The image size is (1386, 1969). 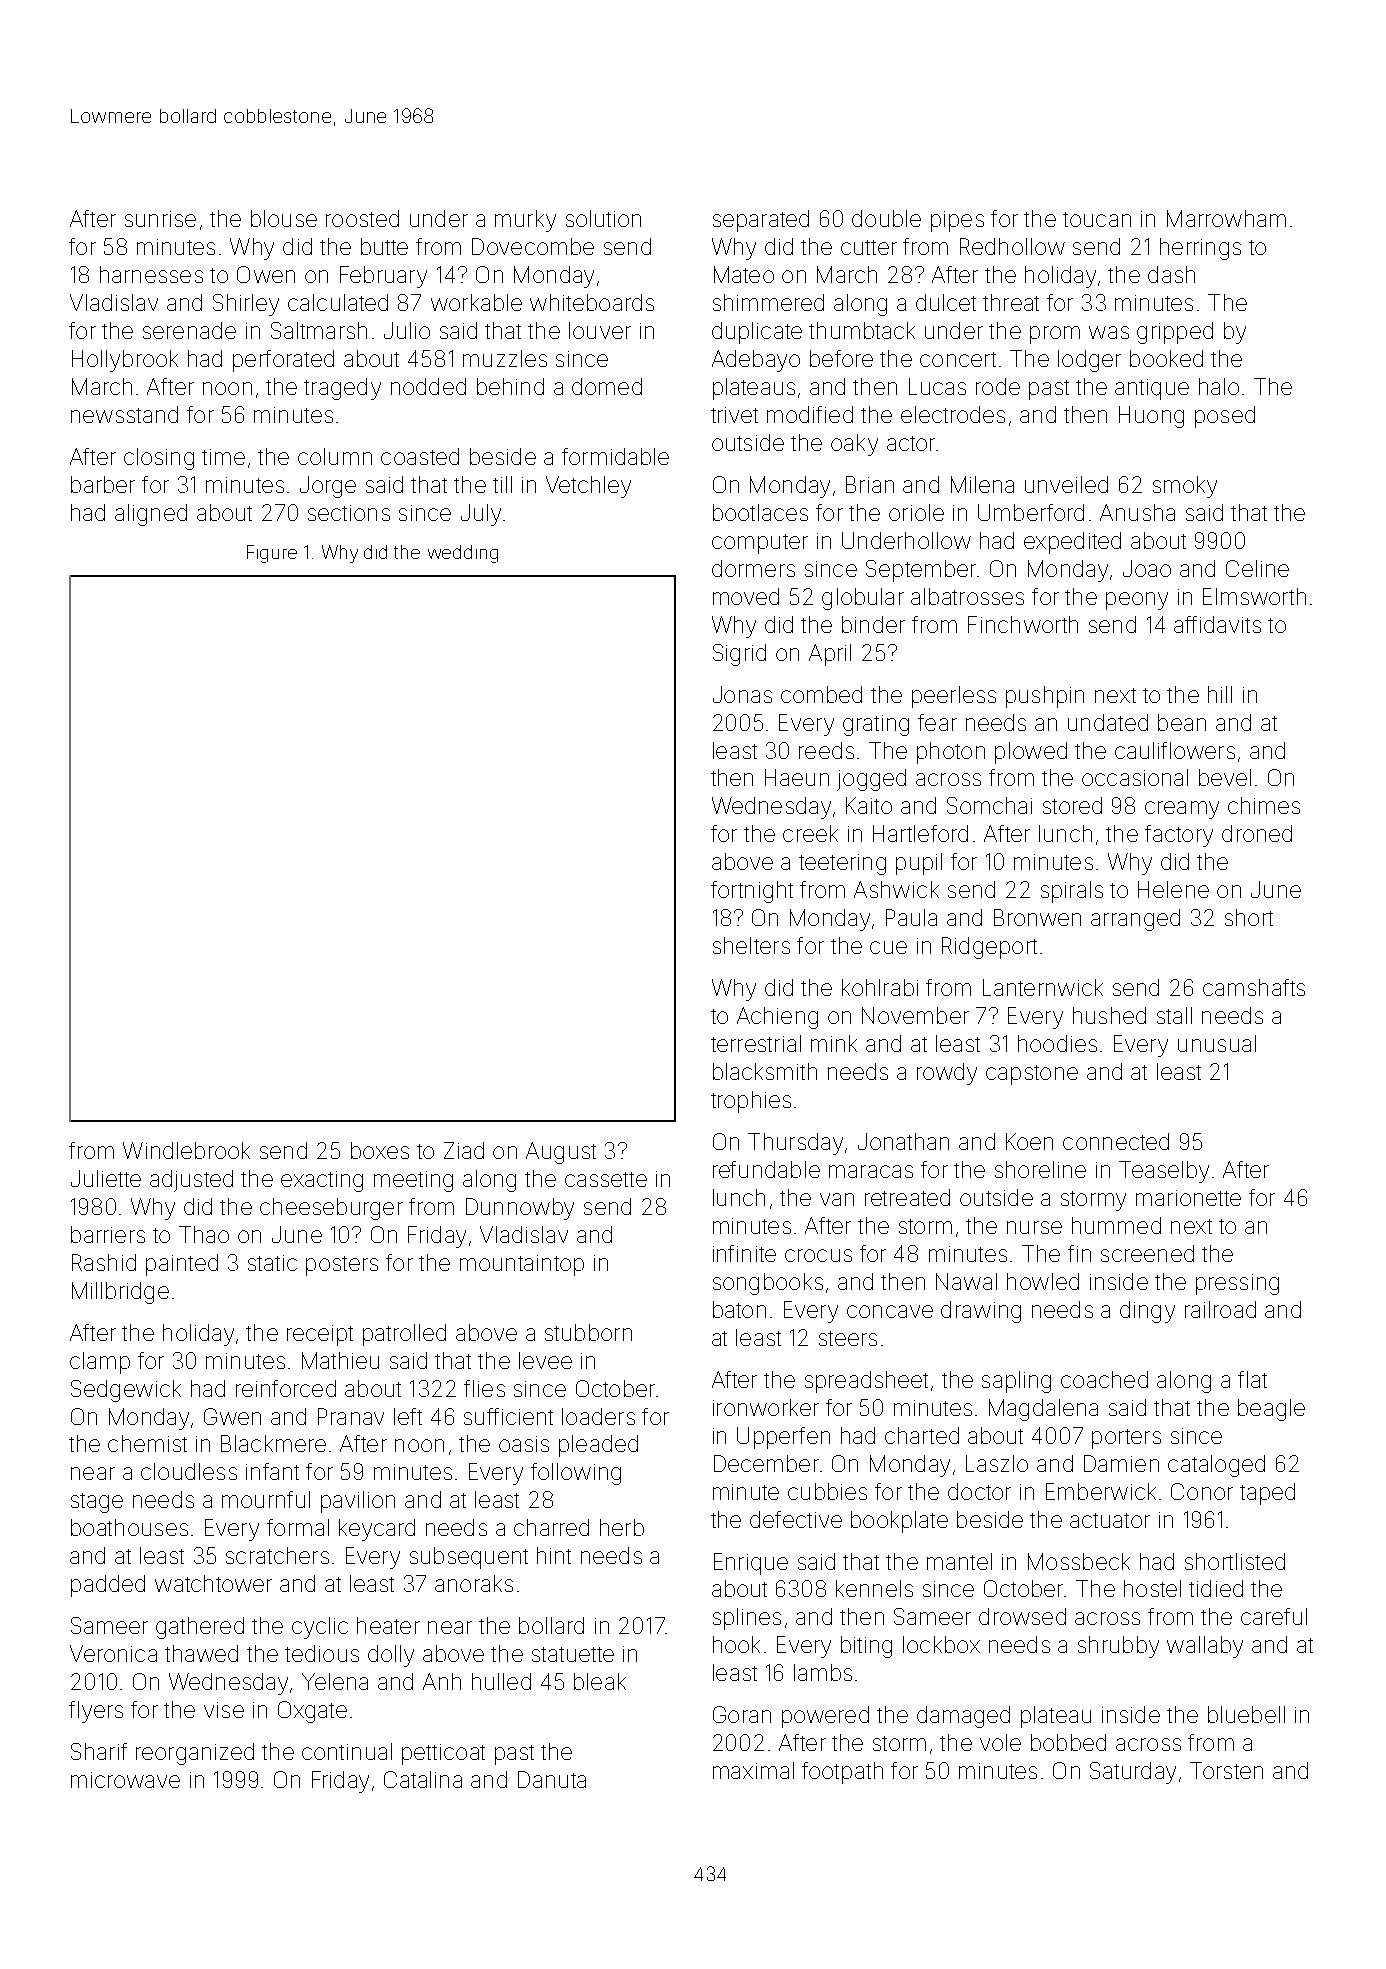 What do you see at coordinates (761, 221) in the screenshot?
I see `separated` at bounding box center [761, 221].
